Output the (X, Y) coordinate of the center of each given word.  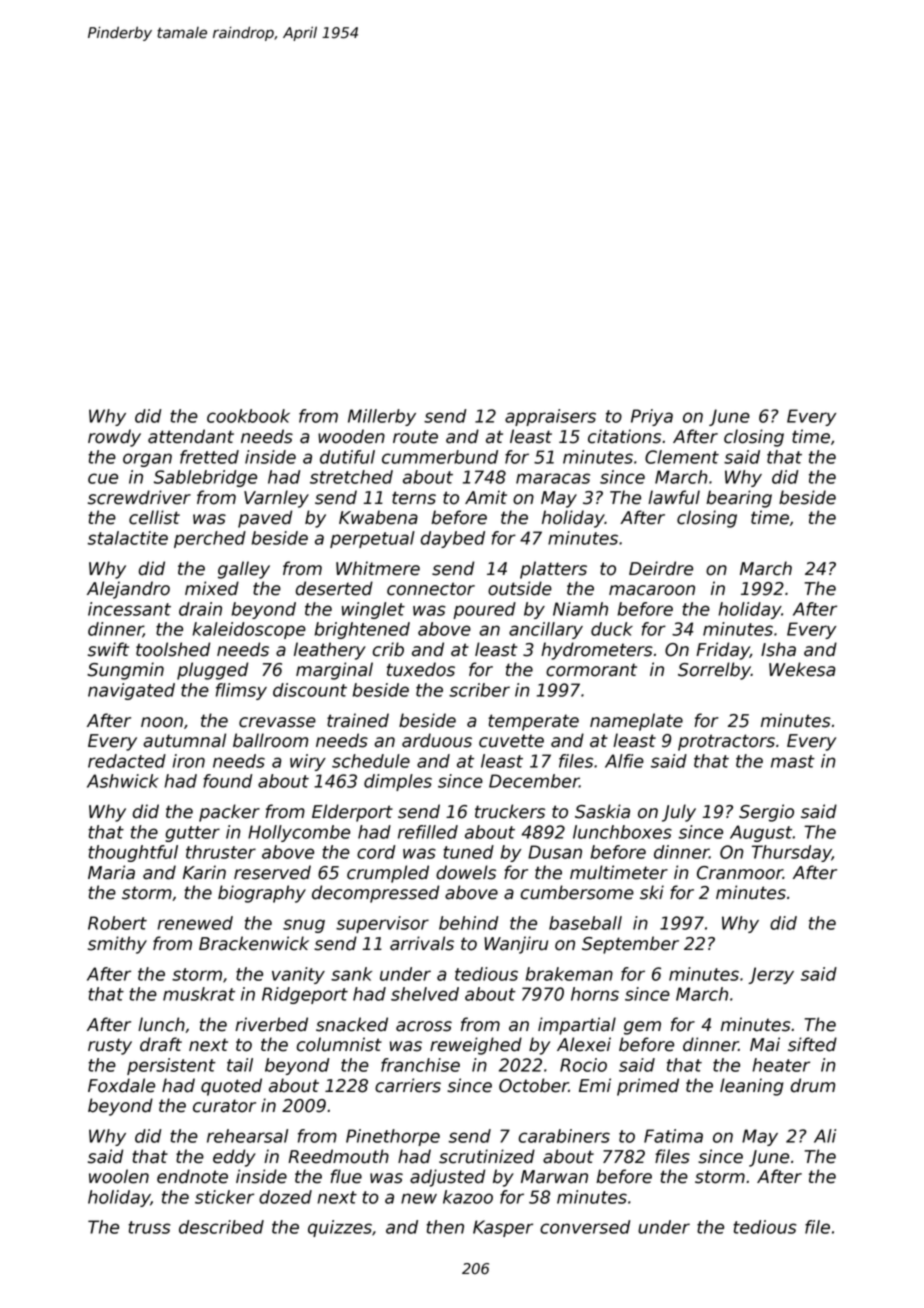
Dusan (555, 852)
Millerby (382, 417)
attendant (191, 436)
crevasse (277, 722)
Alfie (624, 761)
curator (224, 1106)
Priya (652, 417)
